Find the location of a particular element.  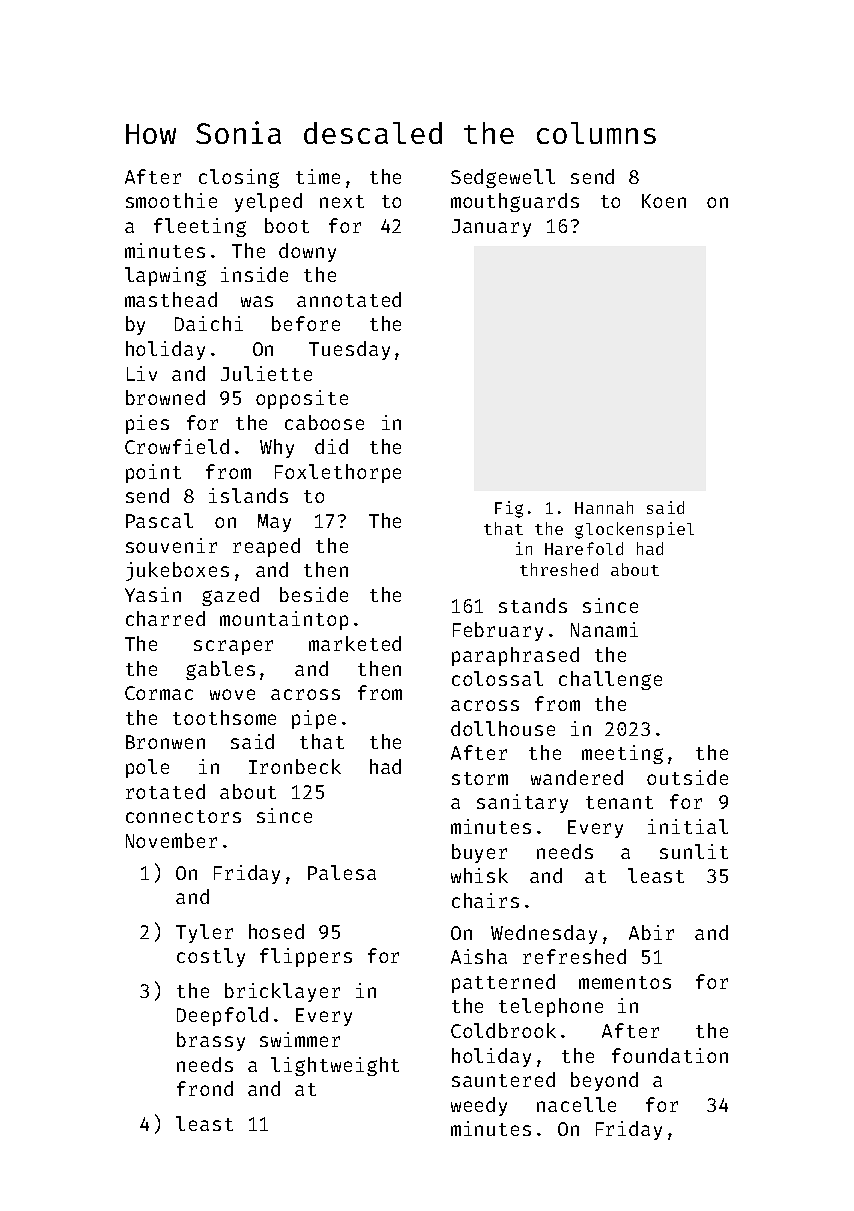

tenant is located at coordinates (619, 802).
